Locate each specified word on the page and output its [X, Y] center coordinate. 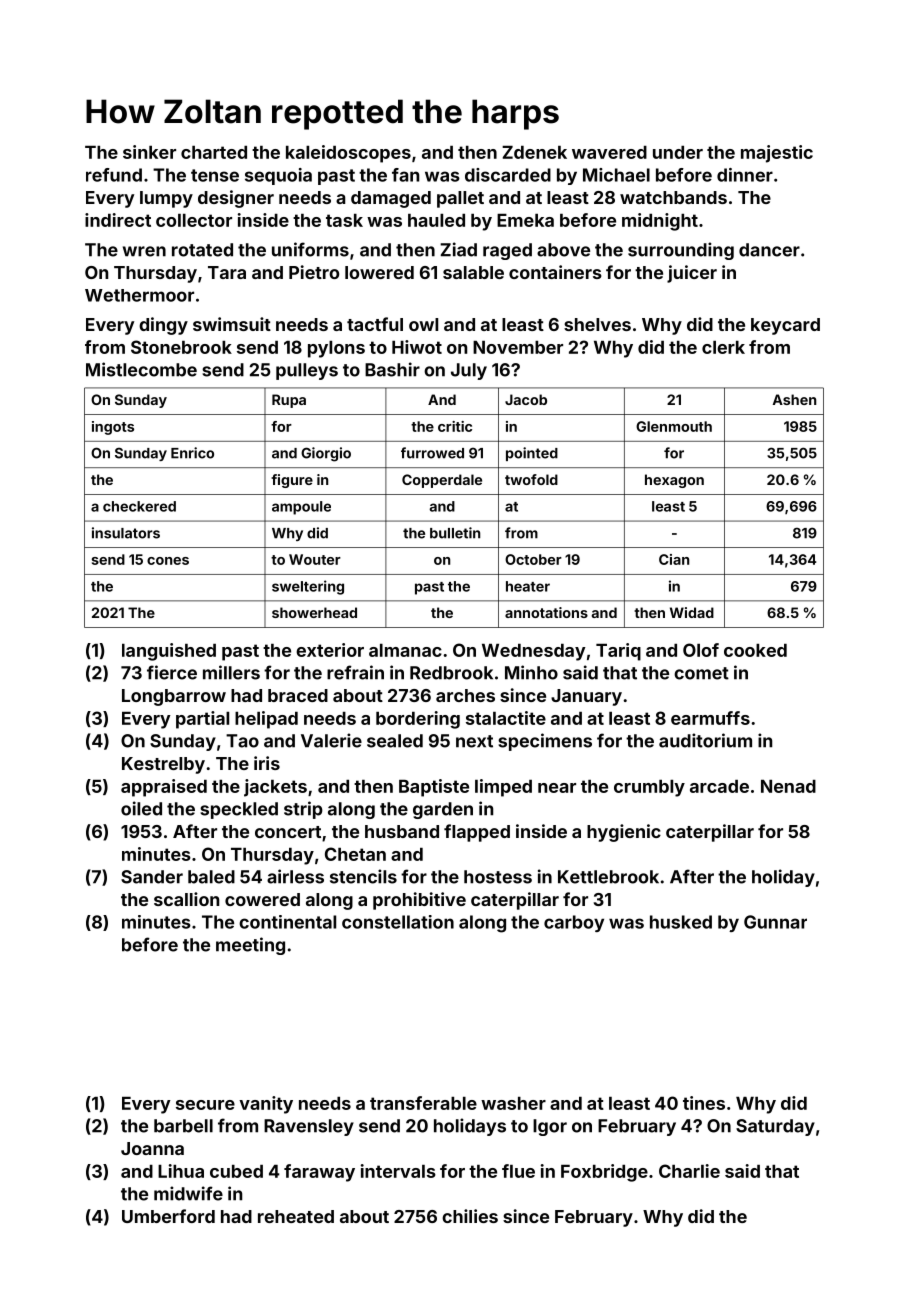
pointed [532, 454]
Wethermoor [139, 295]
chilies [470, 1216]
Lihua [181, 1171]
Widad [692, 612]
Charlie [689, 1171]
